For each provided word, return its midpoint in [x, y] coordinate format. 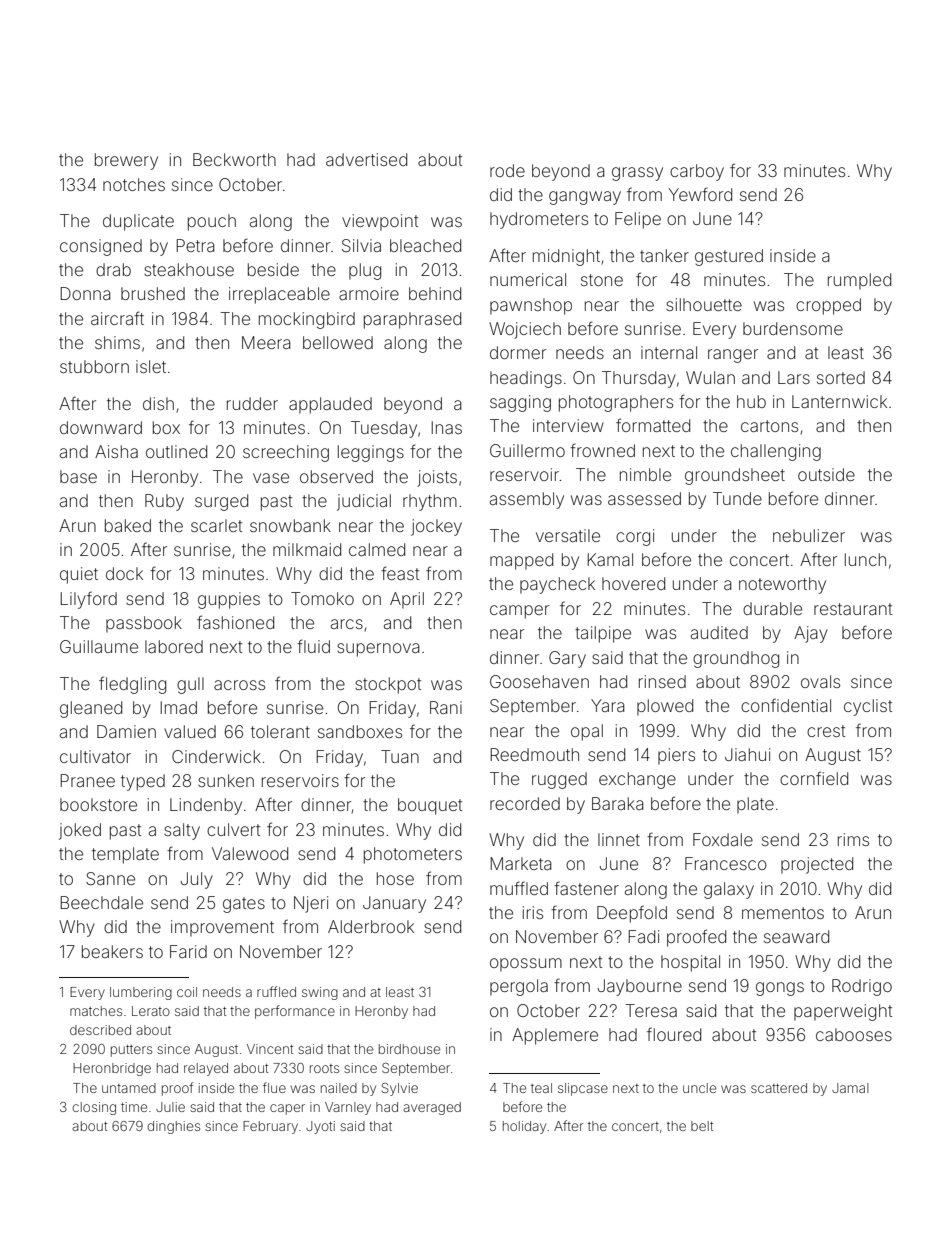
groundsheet [735, 476]
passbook [144, 624]
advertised [366, 159]
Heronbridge [112, 1069]
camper [519, 612]
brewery [126, 161]
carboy [697, 172]
